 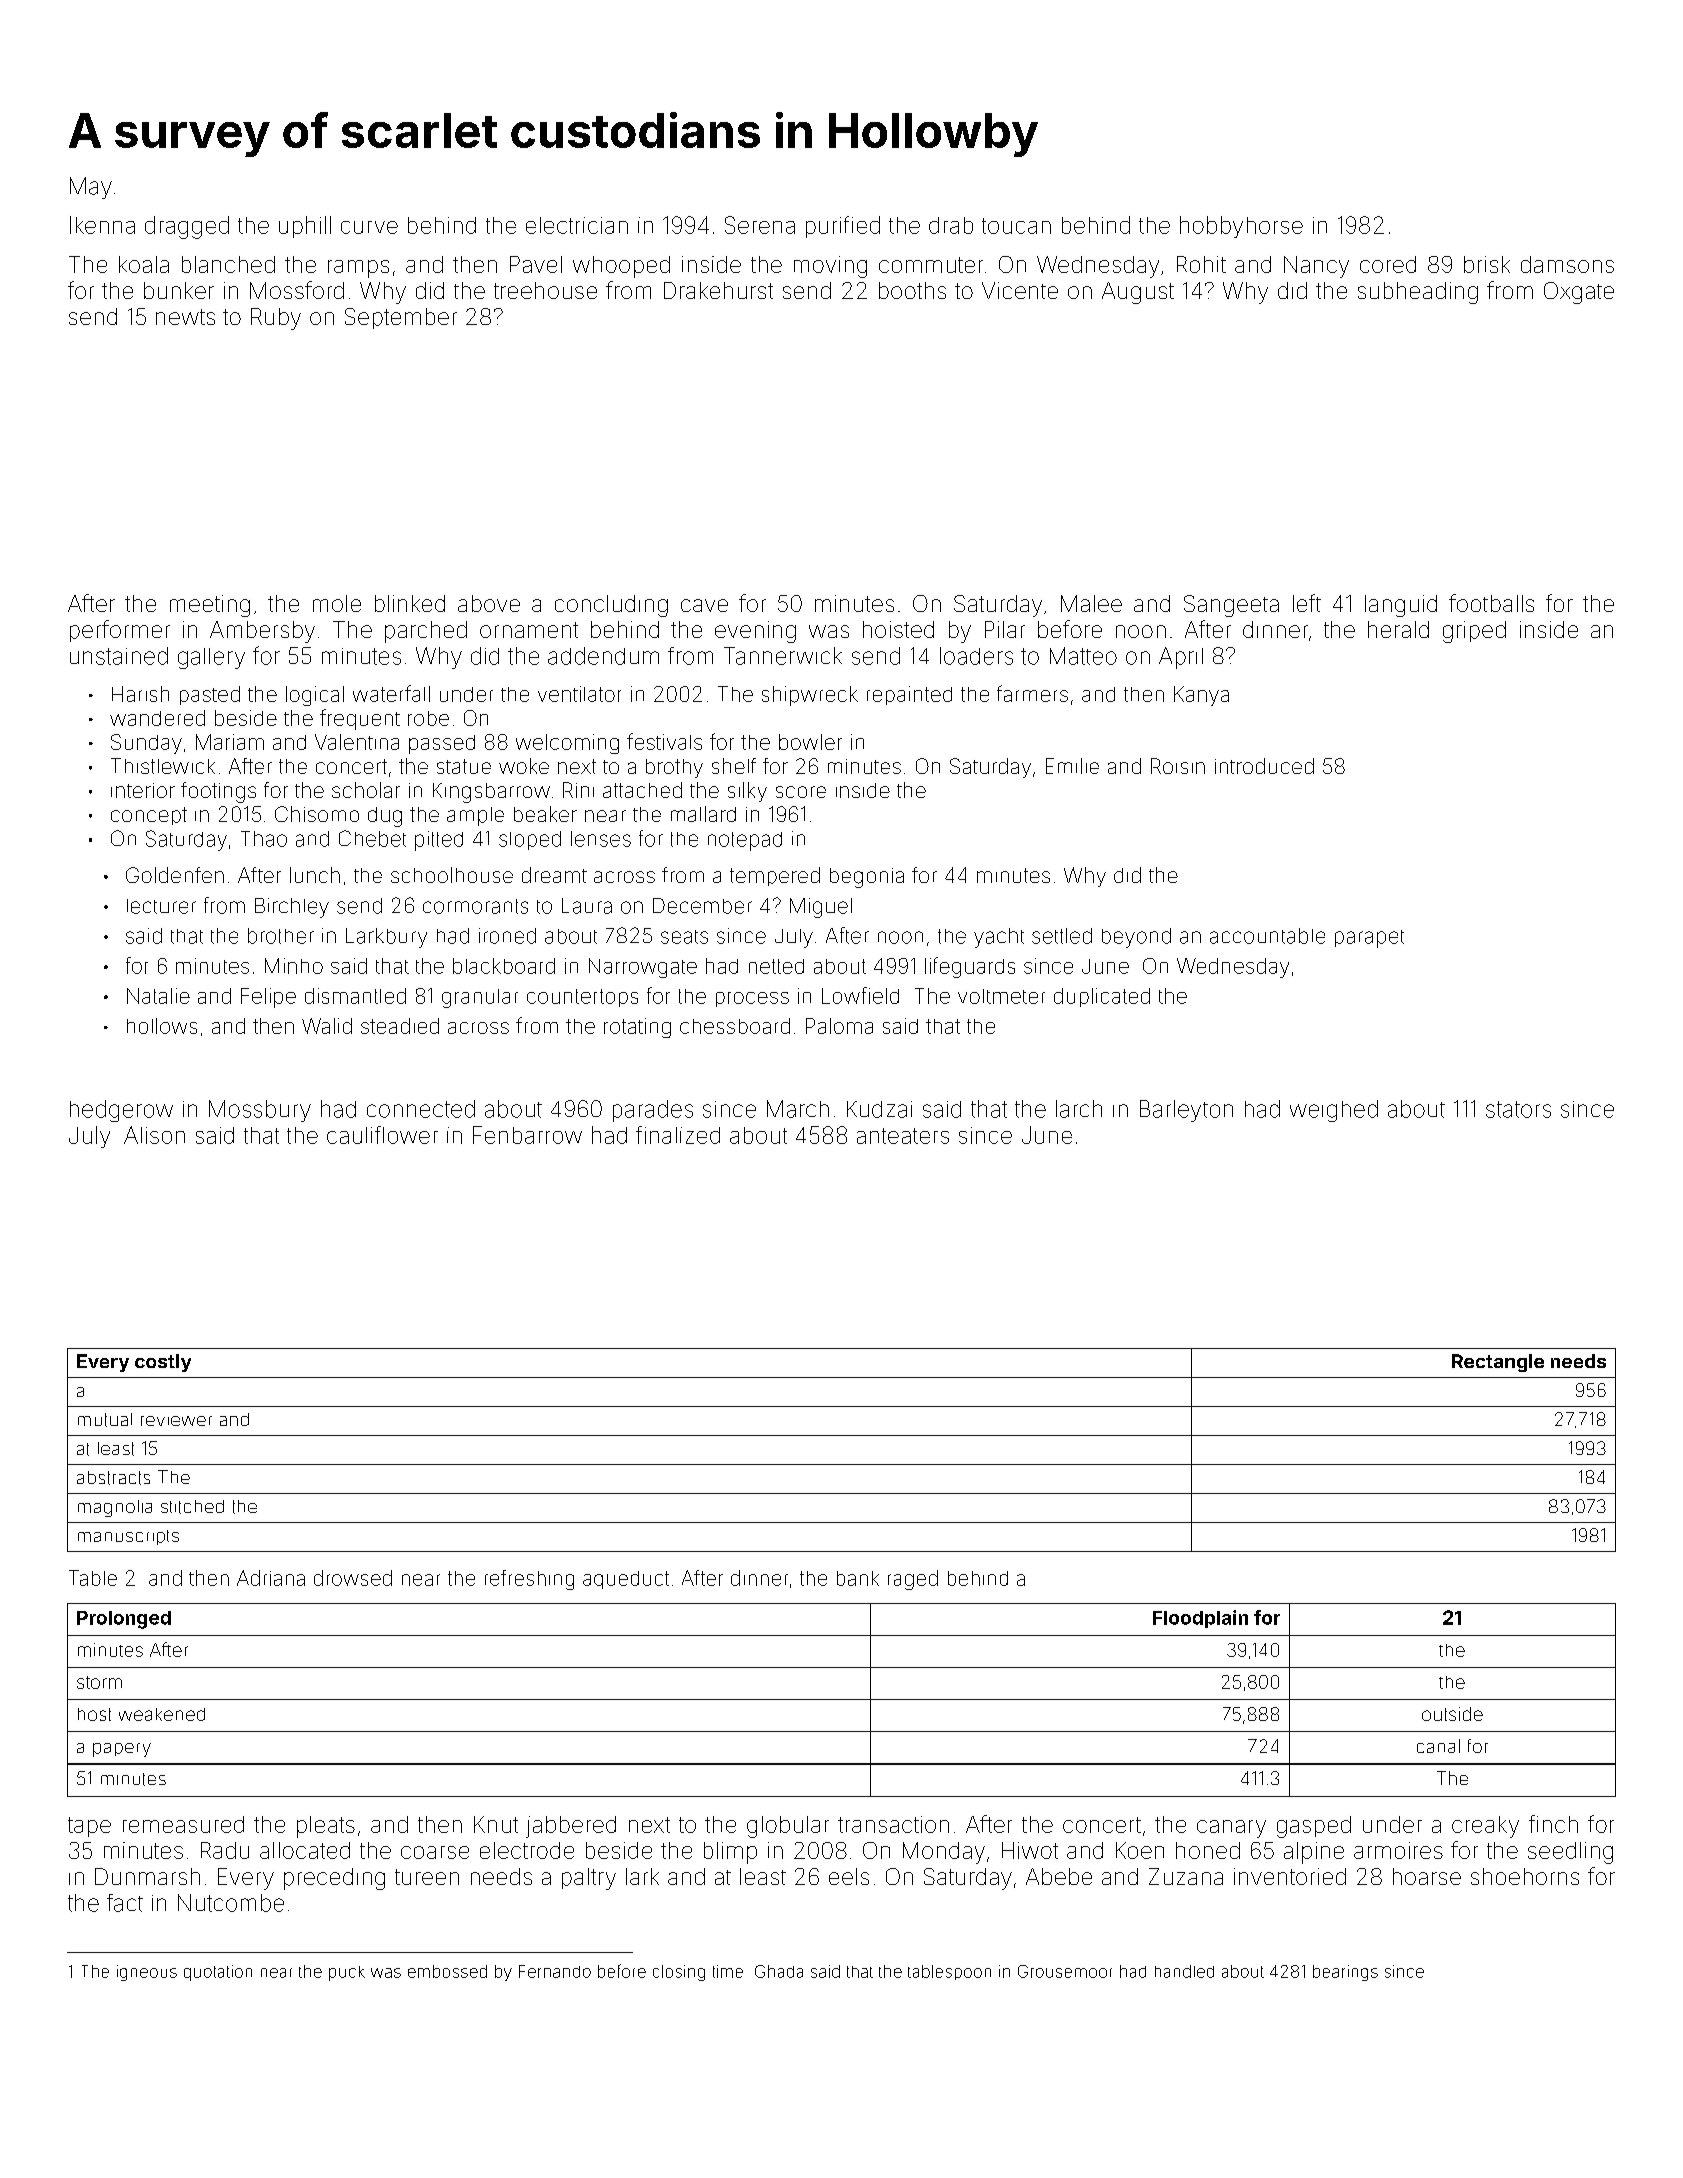 I want to click on hobbyhorse, so click(x=1241, y=227).
